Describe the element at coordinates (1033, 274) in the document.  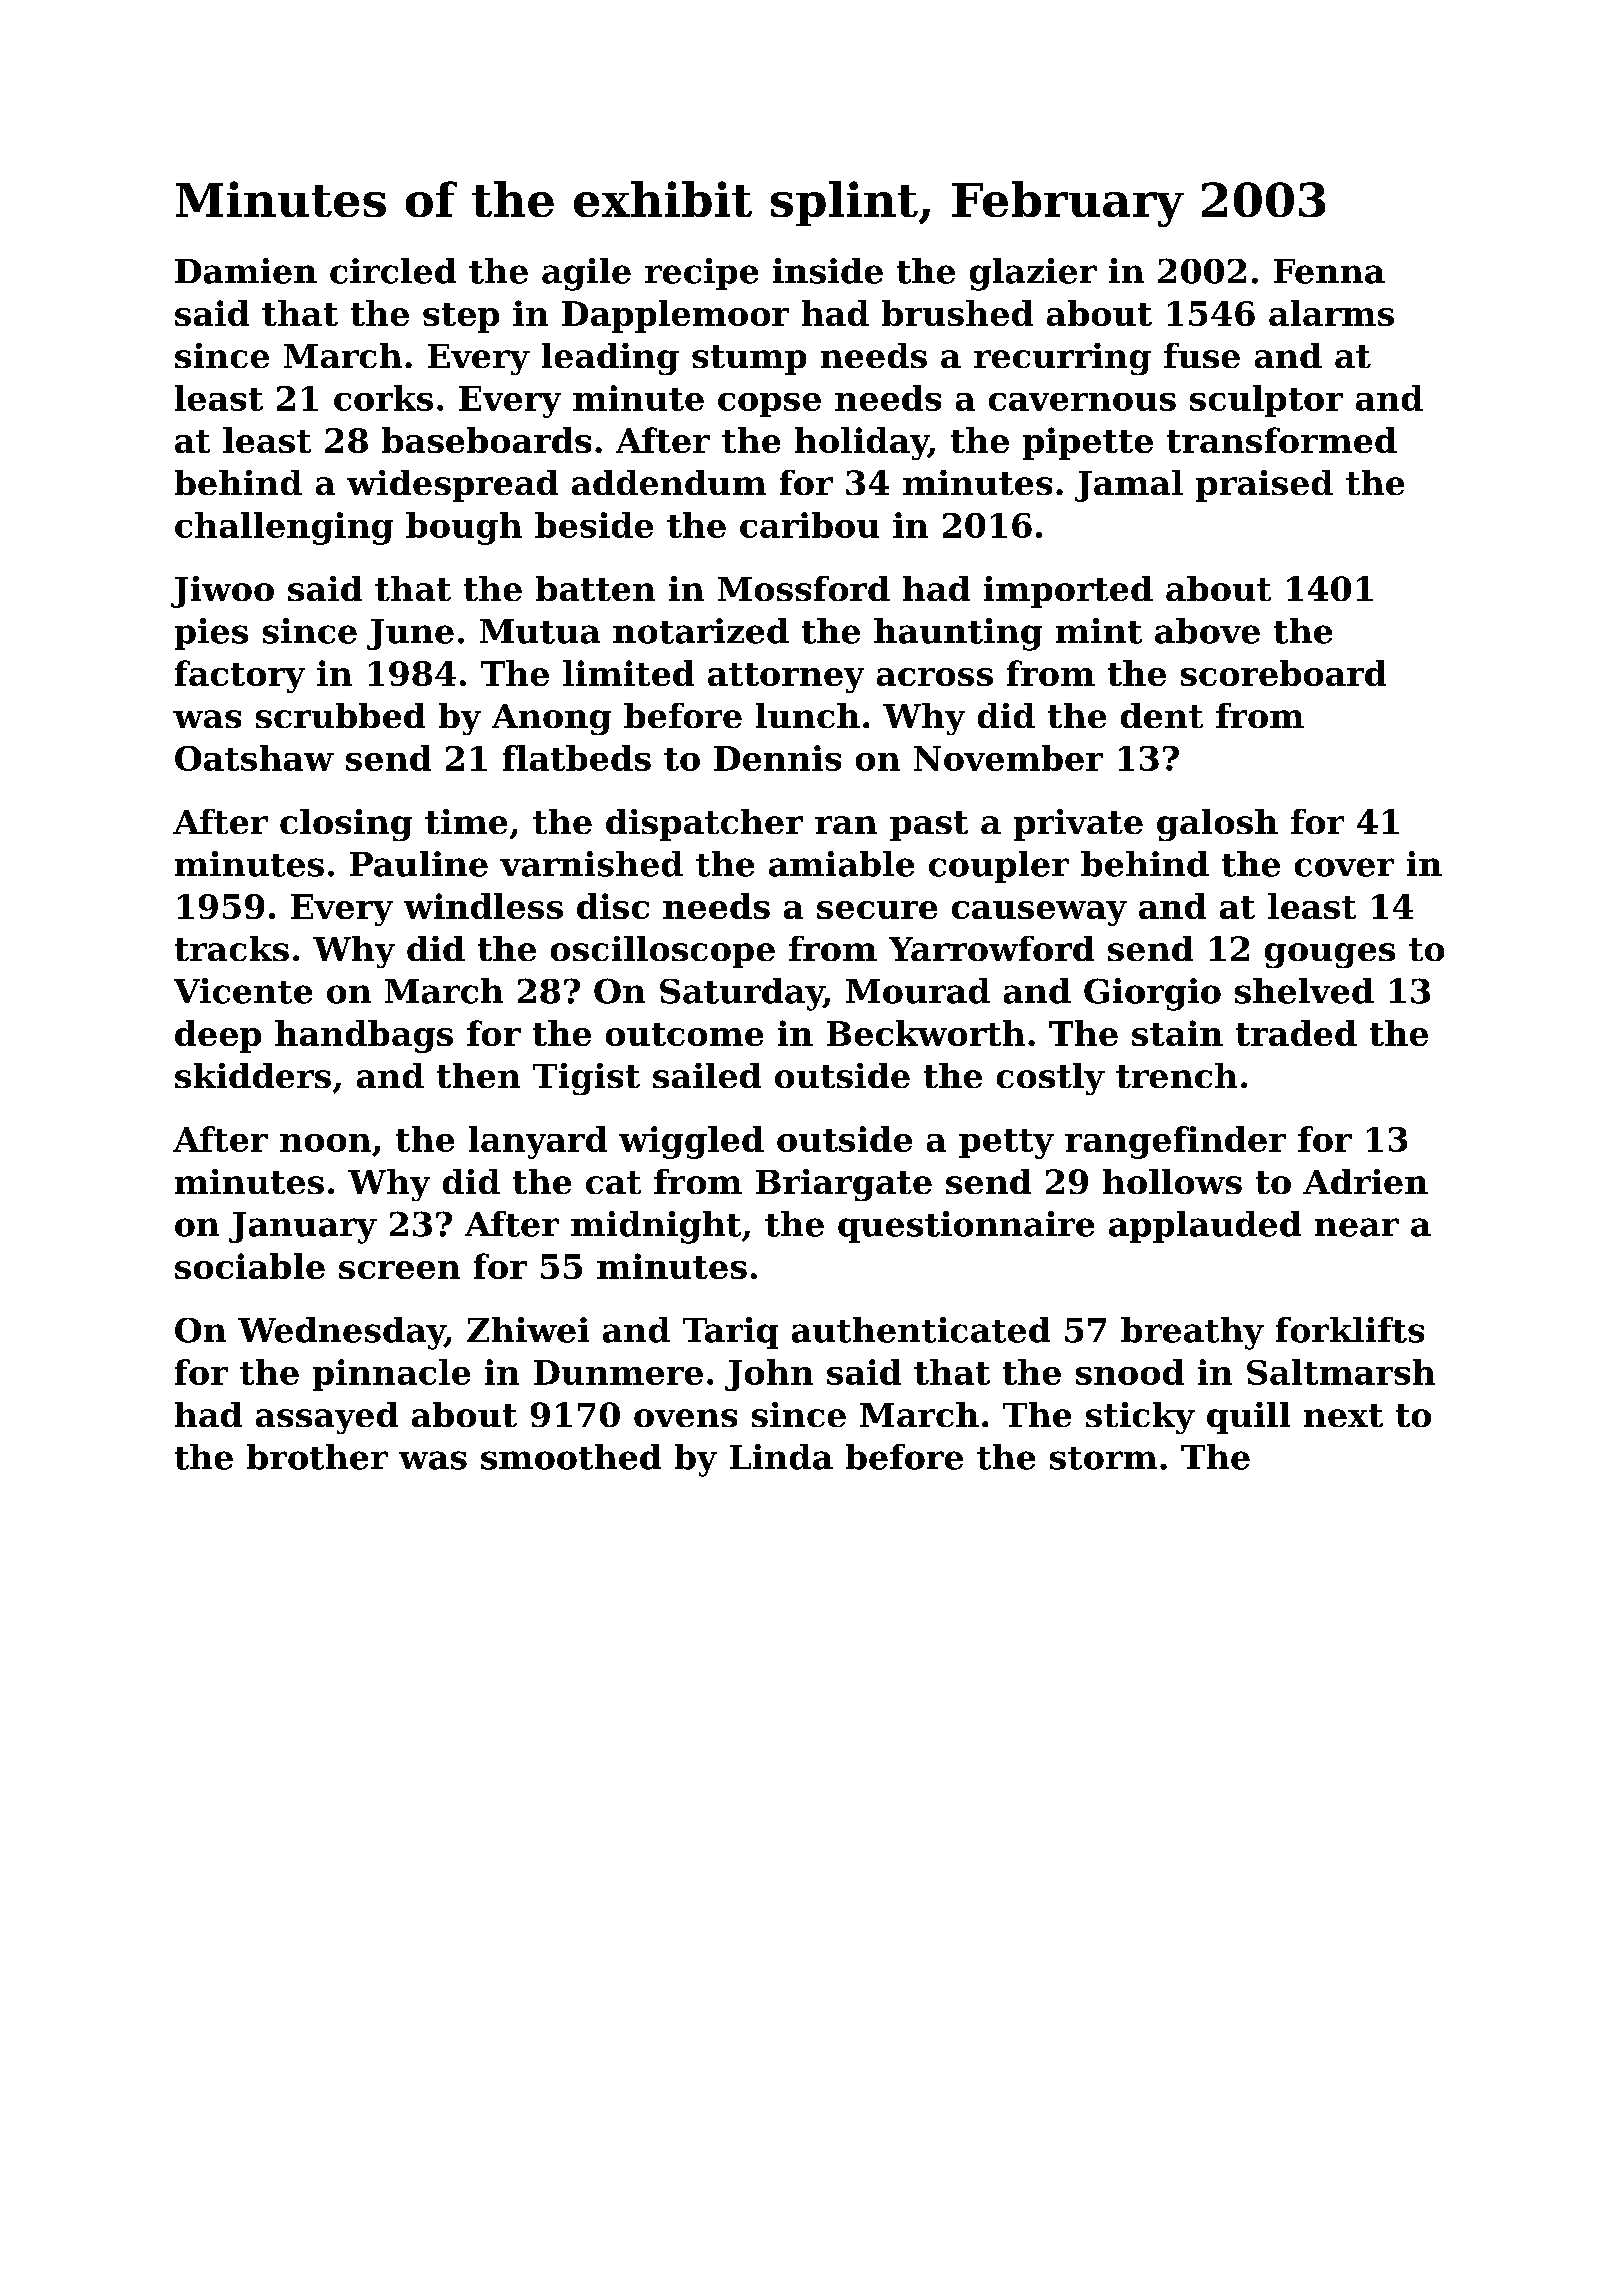
I see `glazier` at that location.
